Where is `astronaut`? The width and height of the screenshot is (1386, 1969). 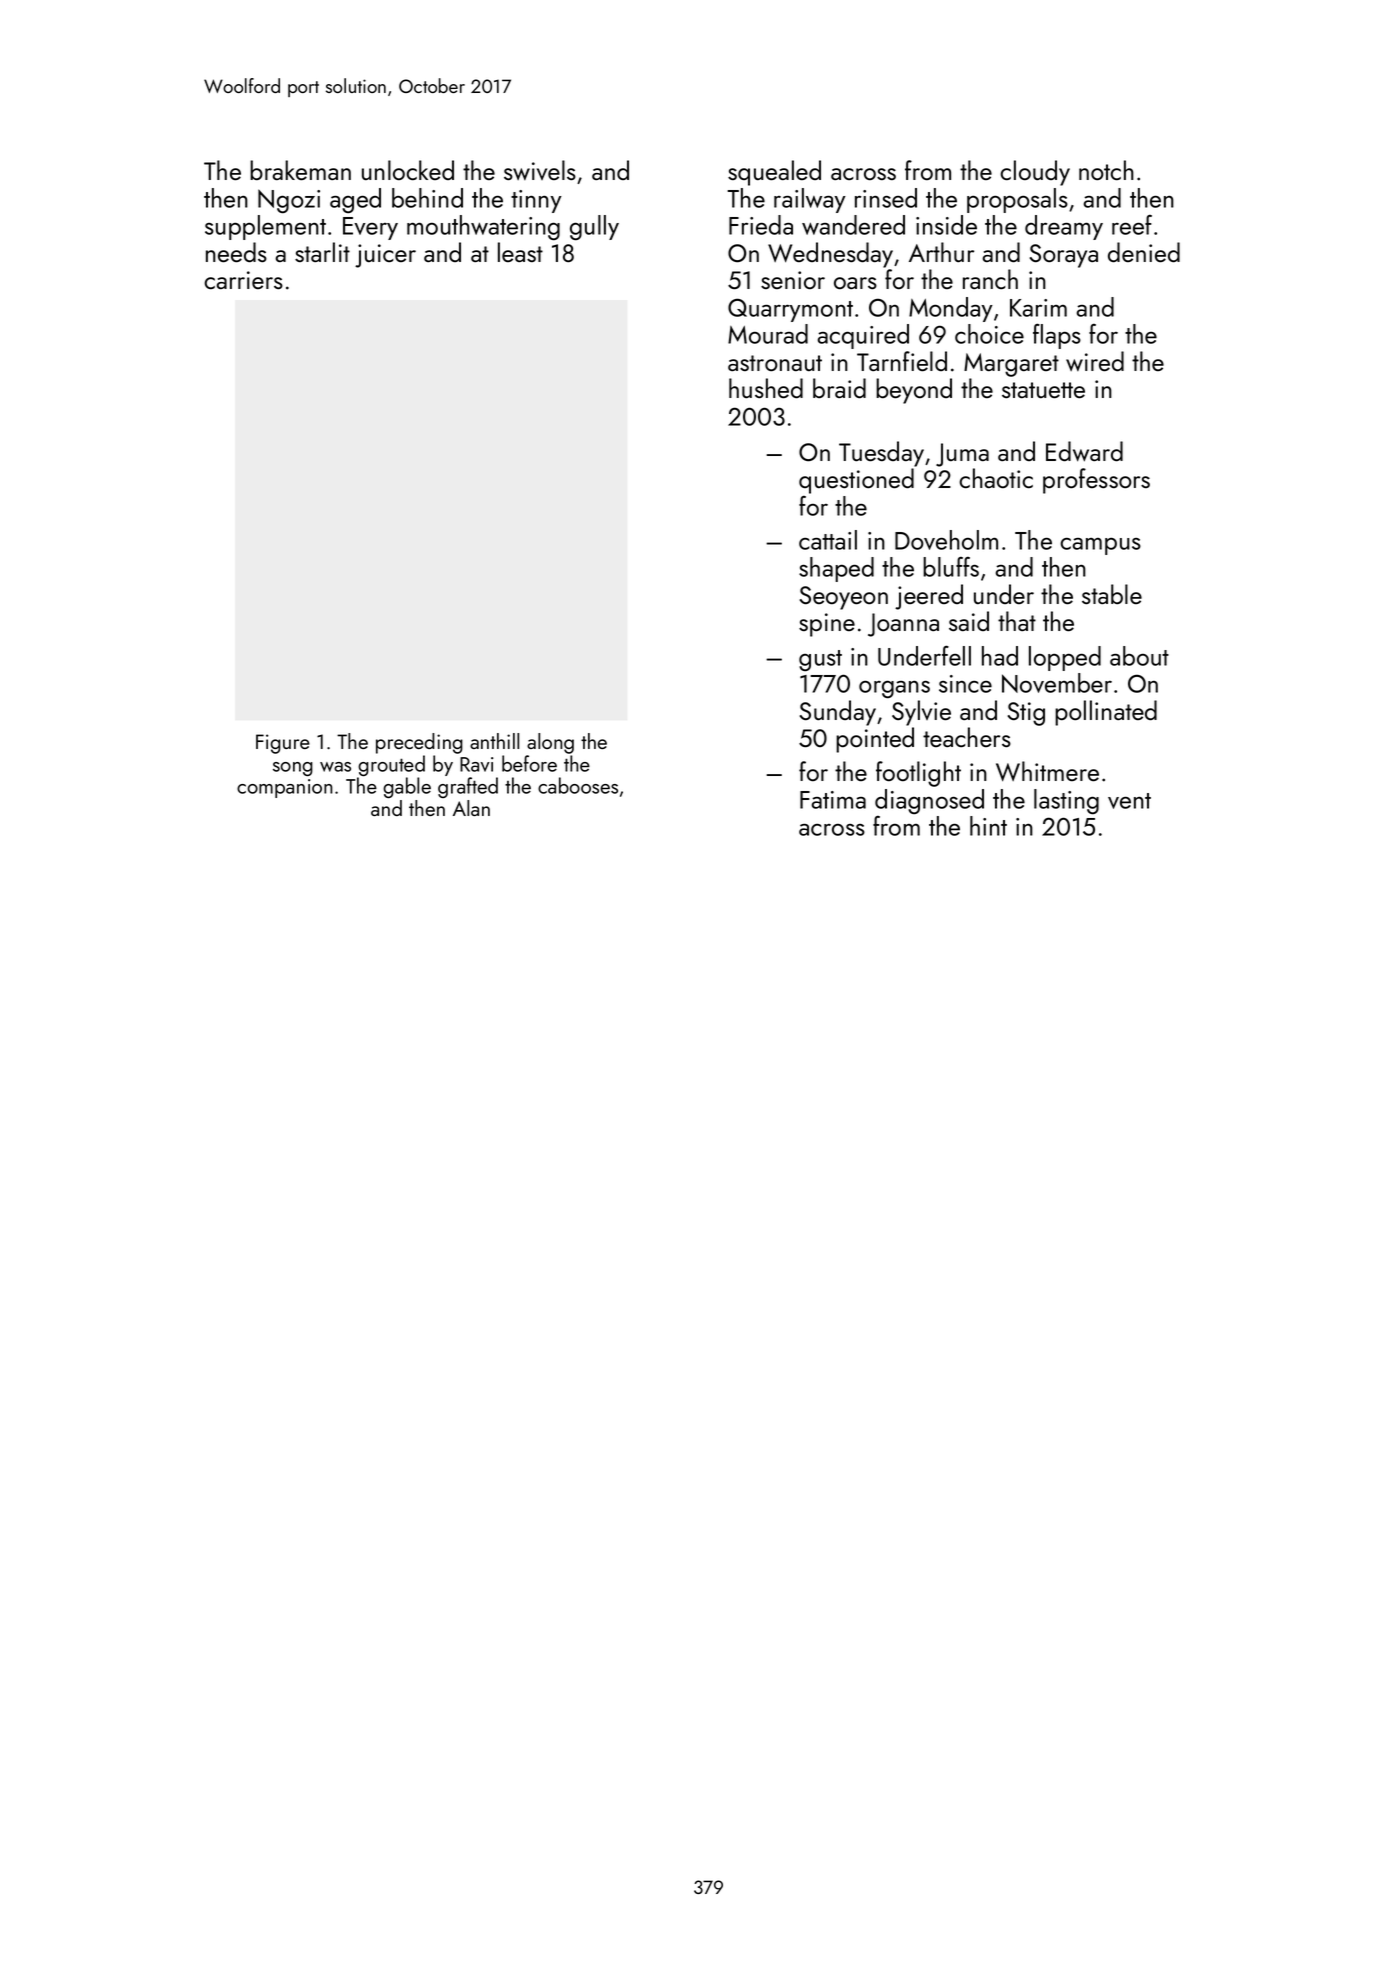
astronaut is located at coordinates (775, 363).
